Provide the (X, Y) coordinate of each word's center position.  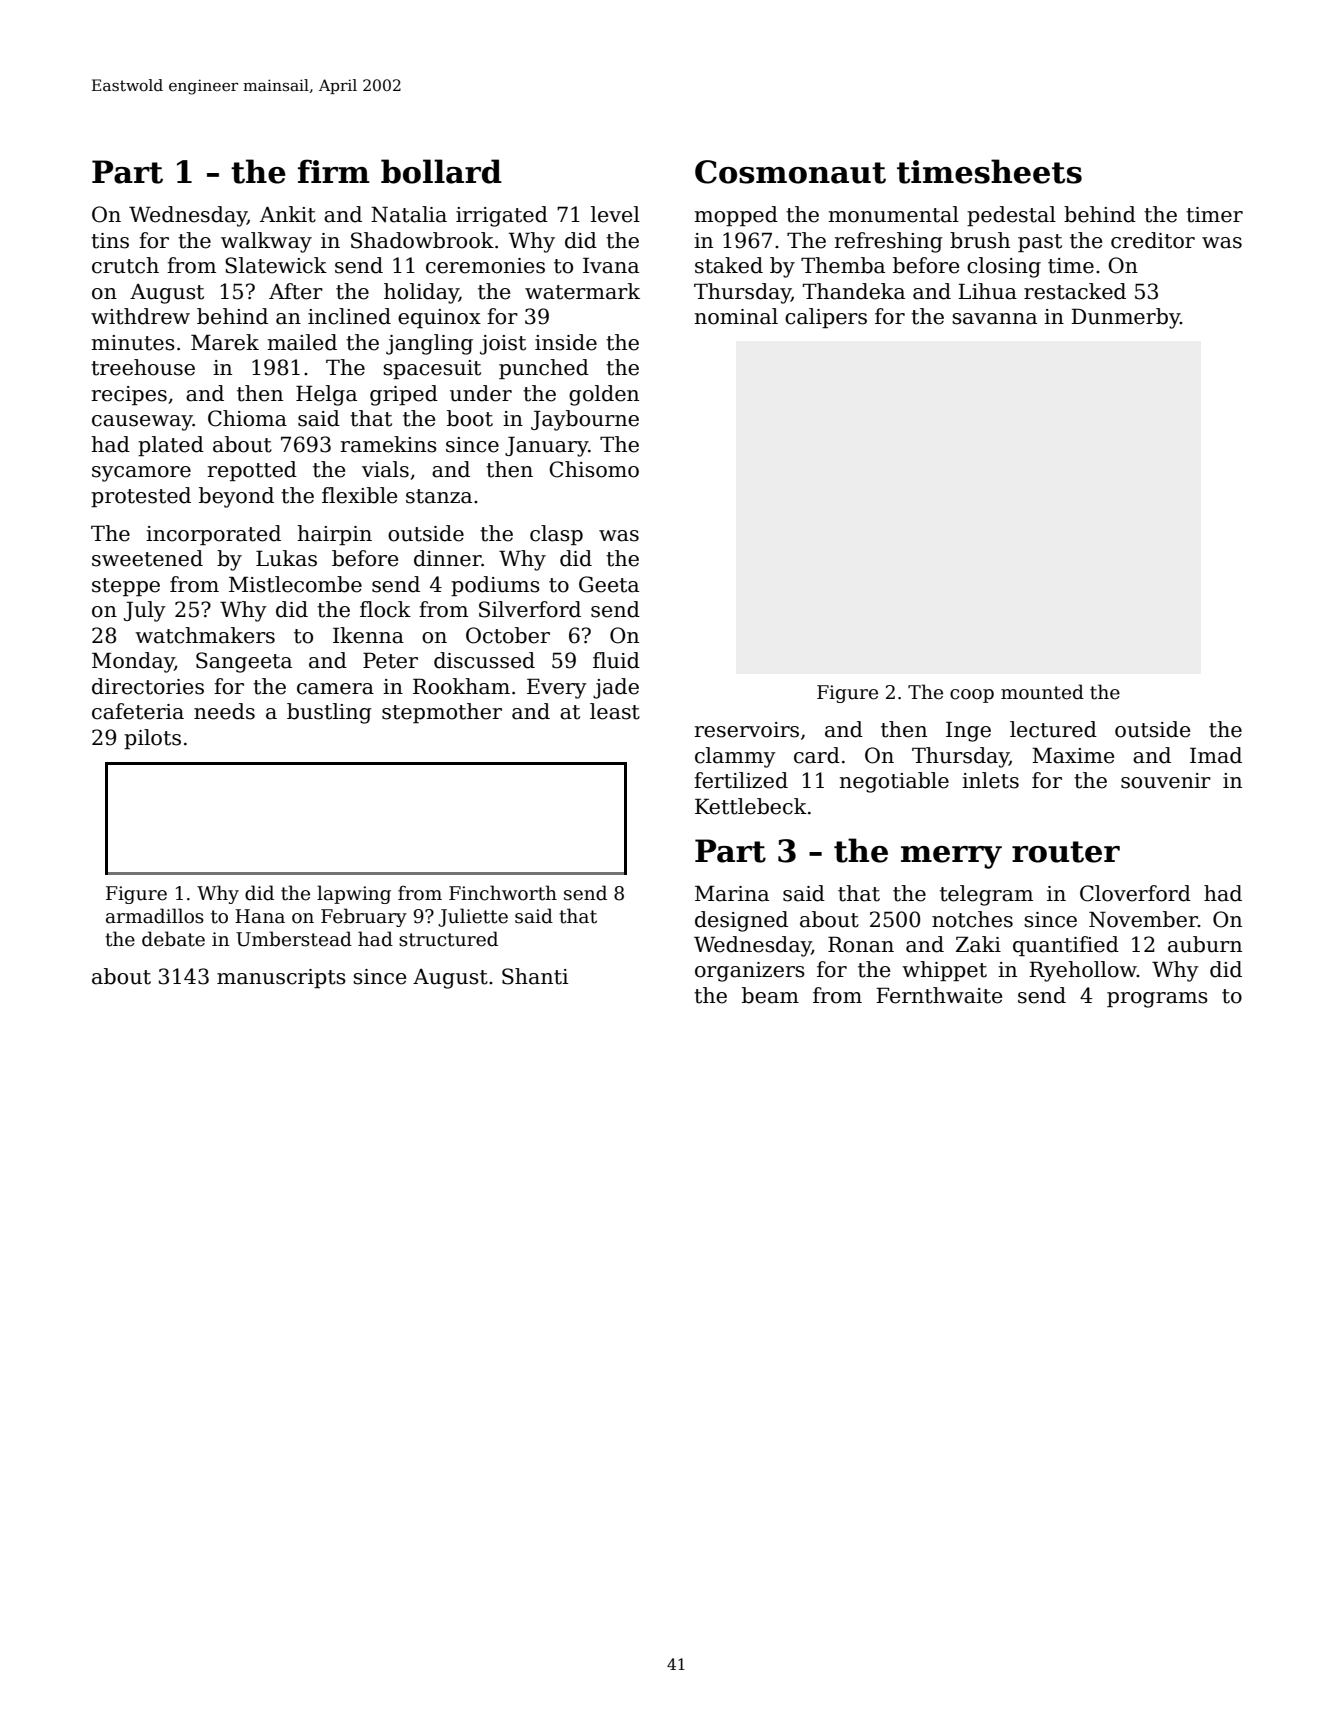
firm (334, 171)
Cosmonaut (790, 172)
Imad (1216, 755)
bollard (441, 171)
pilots (152, 739)
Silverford (530, 609)
